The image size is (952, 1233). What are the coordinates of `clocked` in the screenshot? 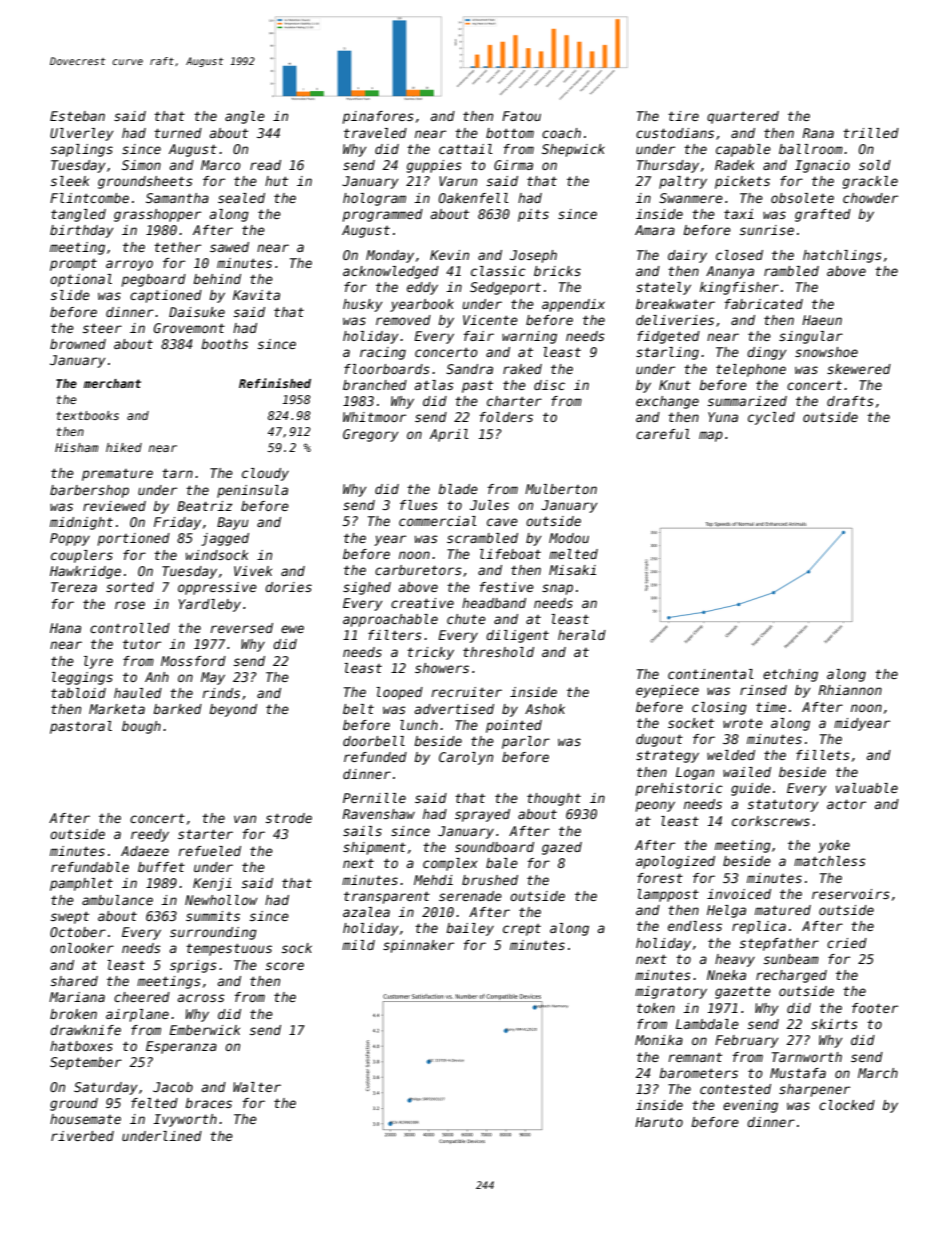 It's located at (847, 1105).
